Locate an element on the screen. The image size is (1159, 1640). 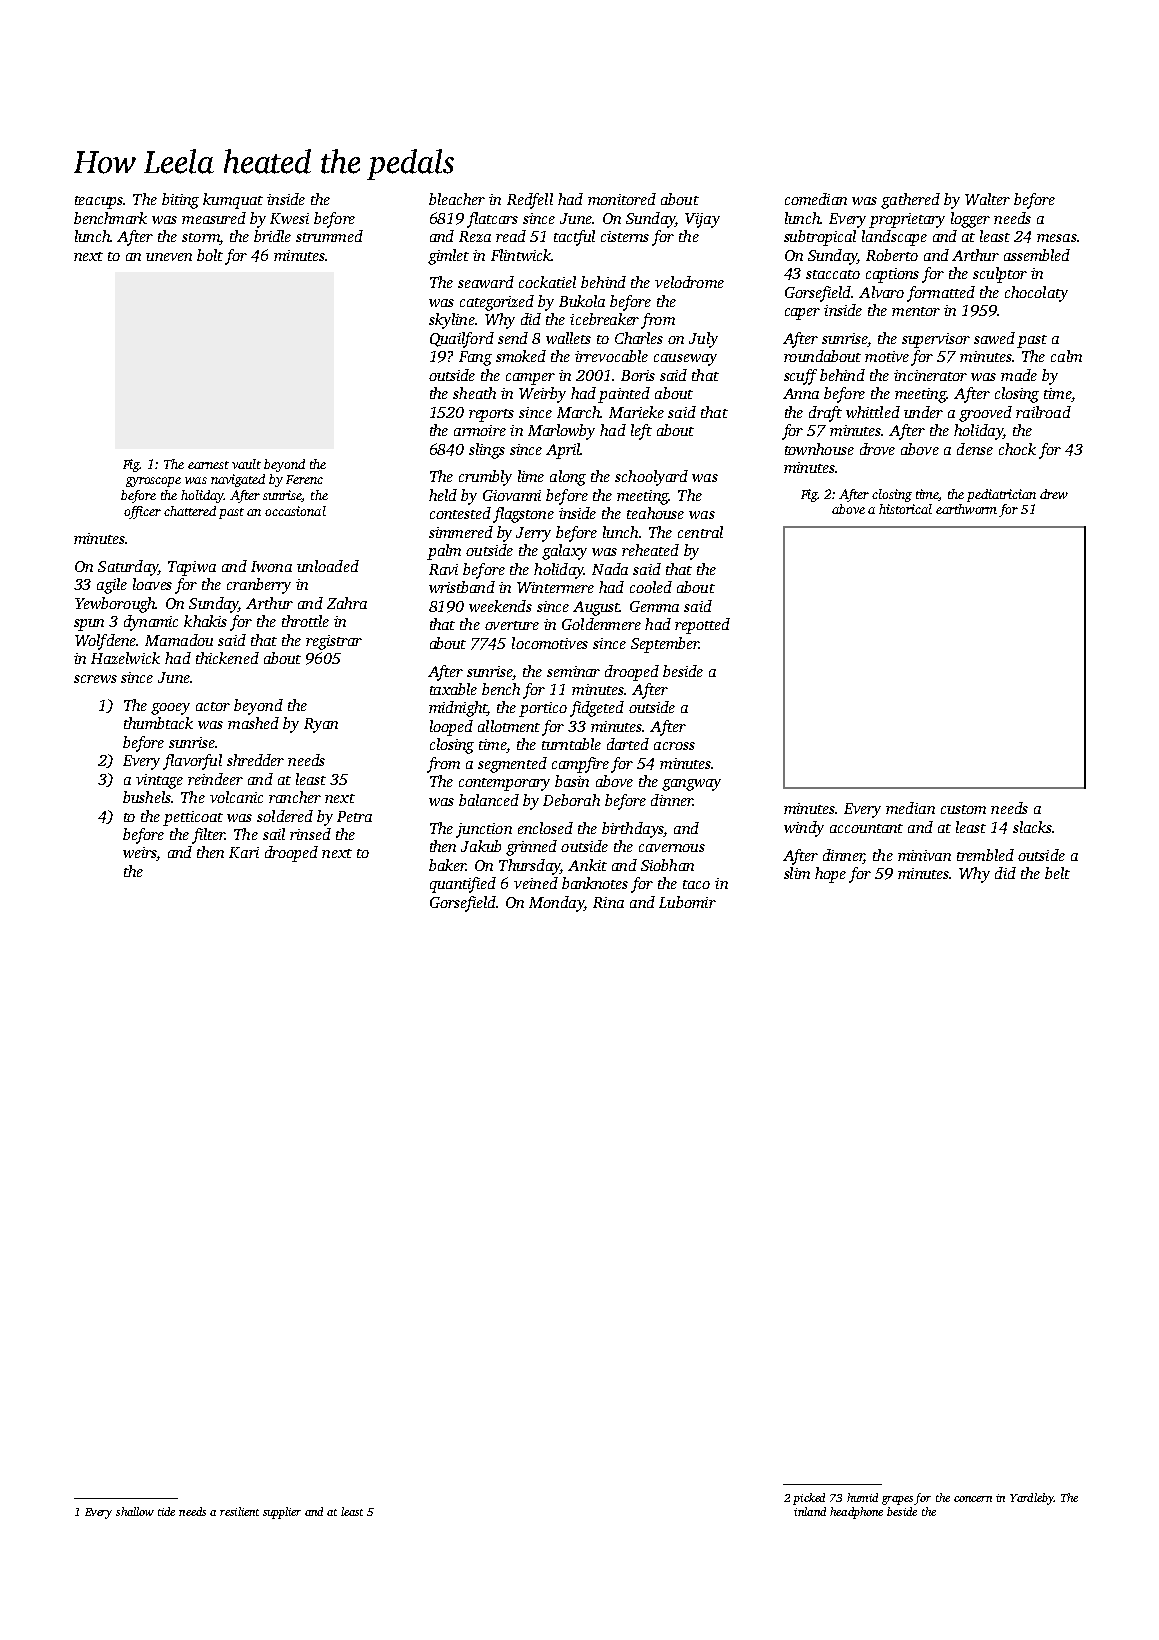
calm is located at coordinates (1066, 356).
